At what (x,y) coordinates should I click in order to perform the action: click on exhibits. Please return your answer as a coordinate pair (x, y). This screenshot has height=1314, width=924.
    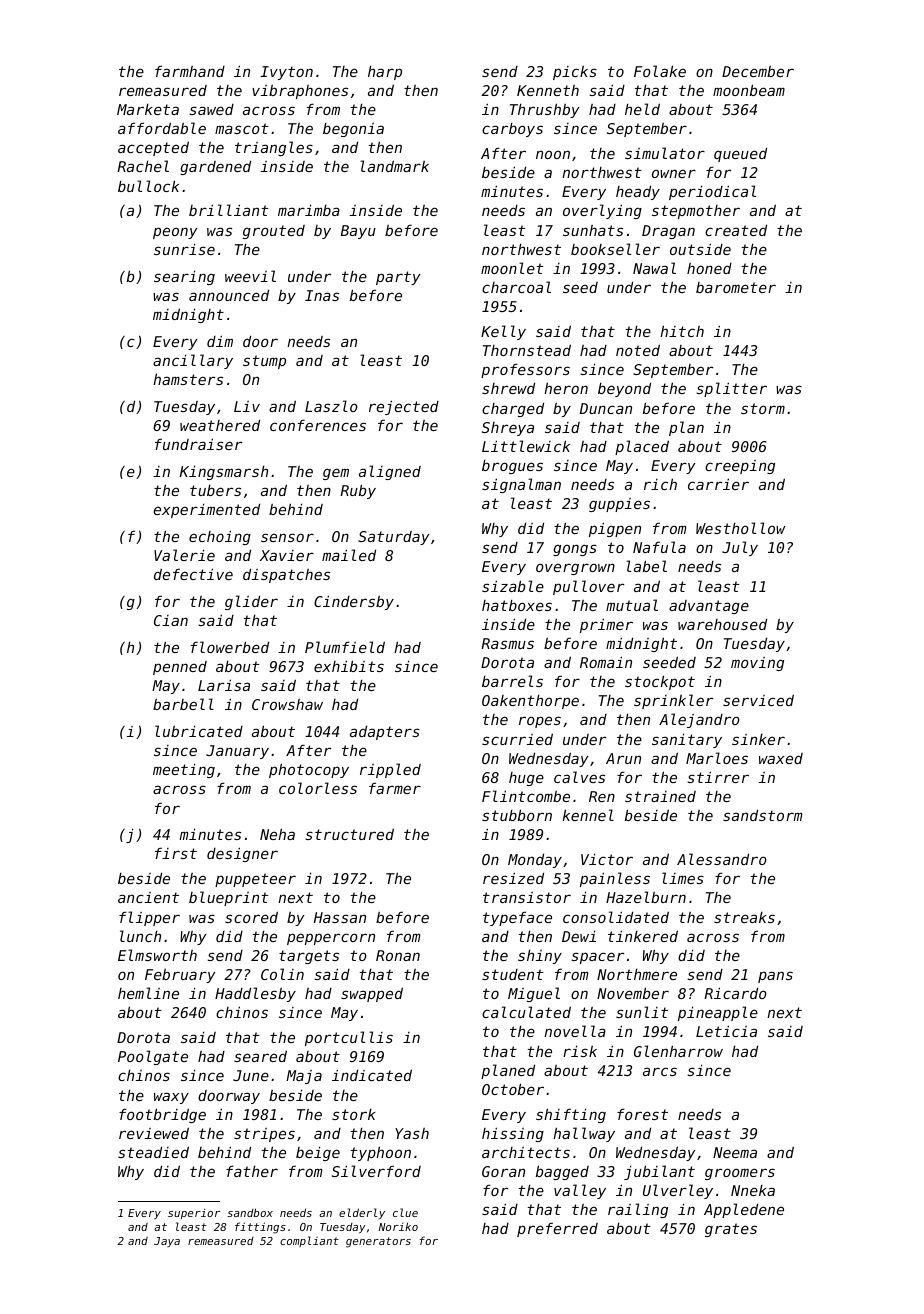
    Looking at the image, I should click on (349, 666).
